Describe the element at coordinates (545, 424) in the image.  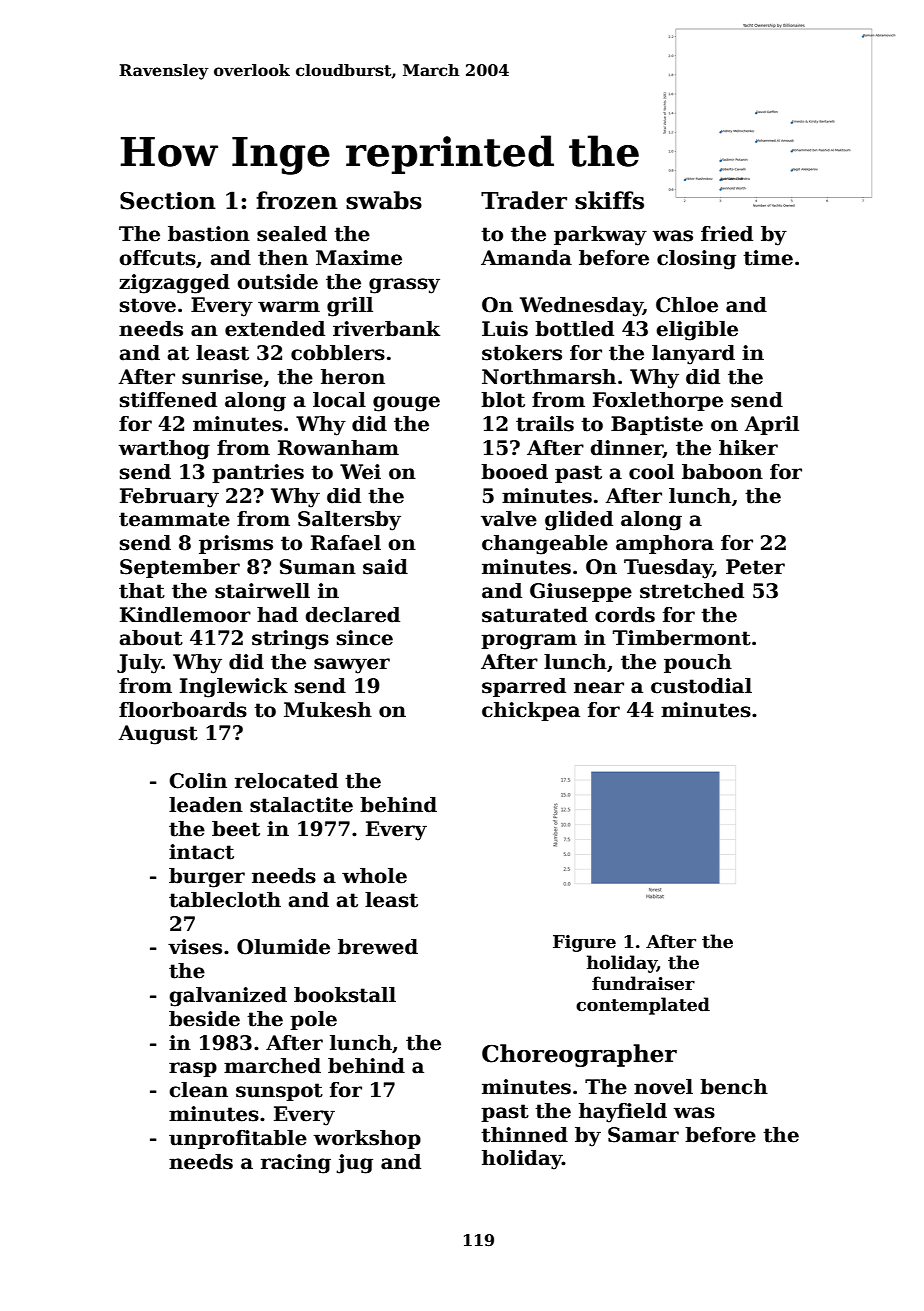
I see `trails` at that location.
